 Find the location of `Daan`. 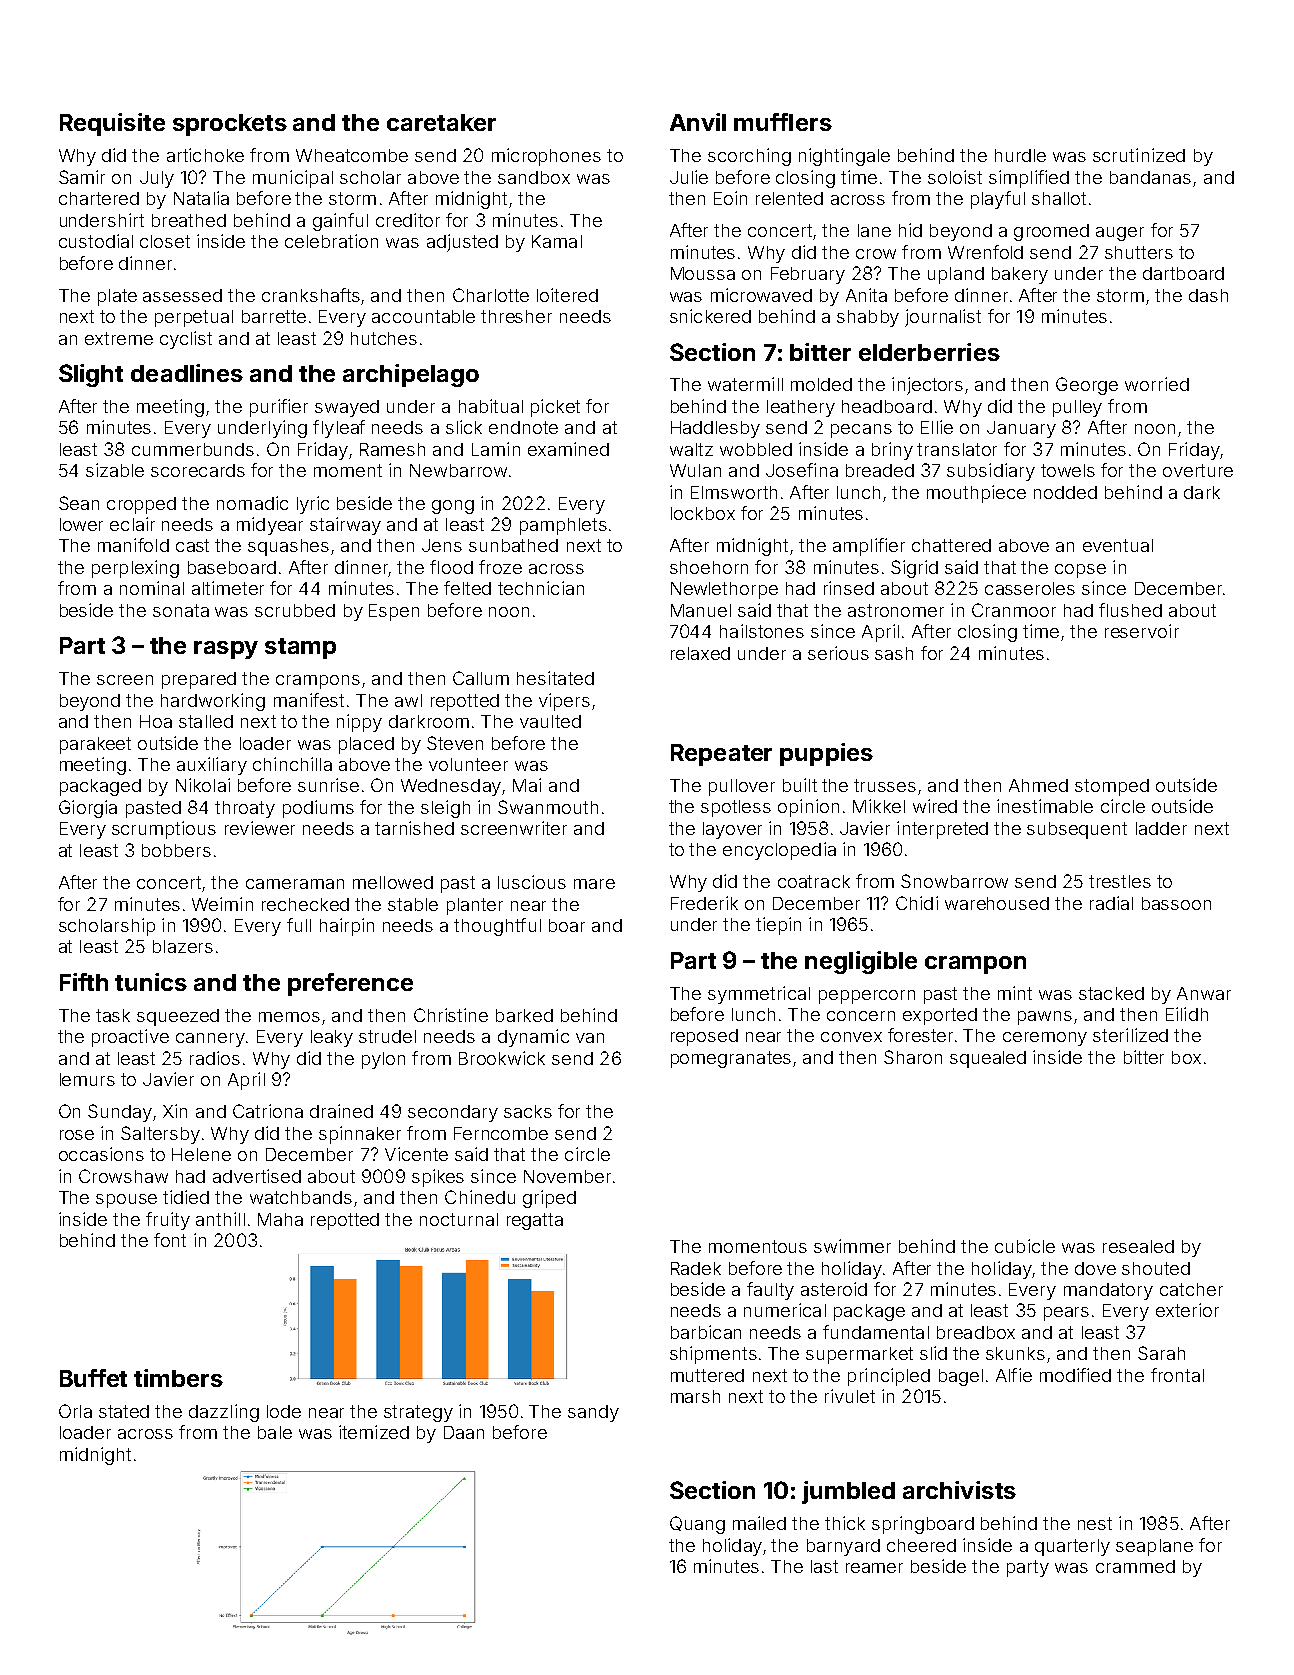

Daan is located at coordinates (464, 1432).
